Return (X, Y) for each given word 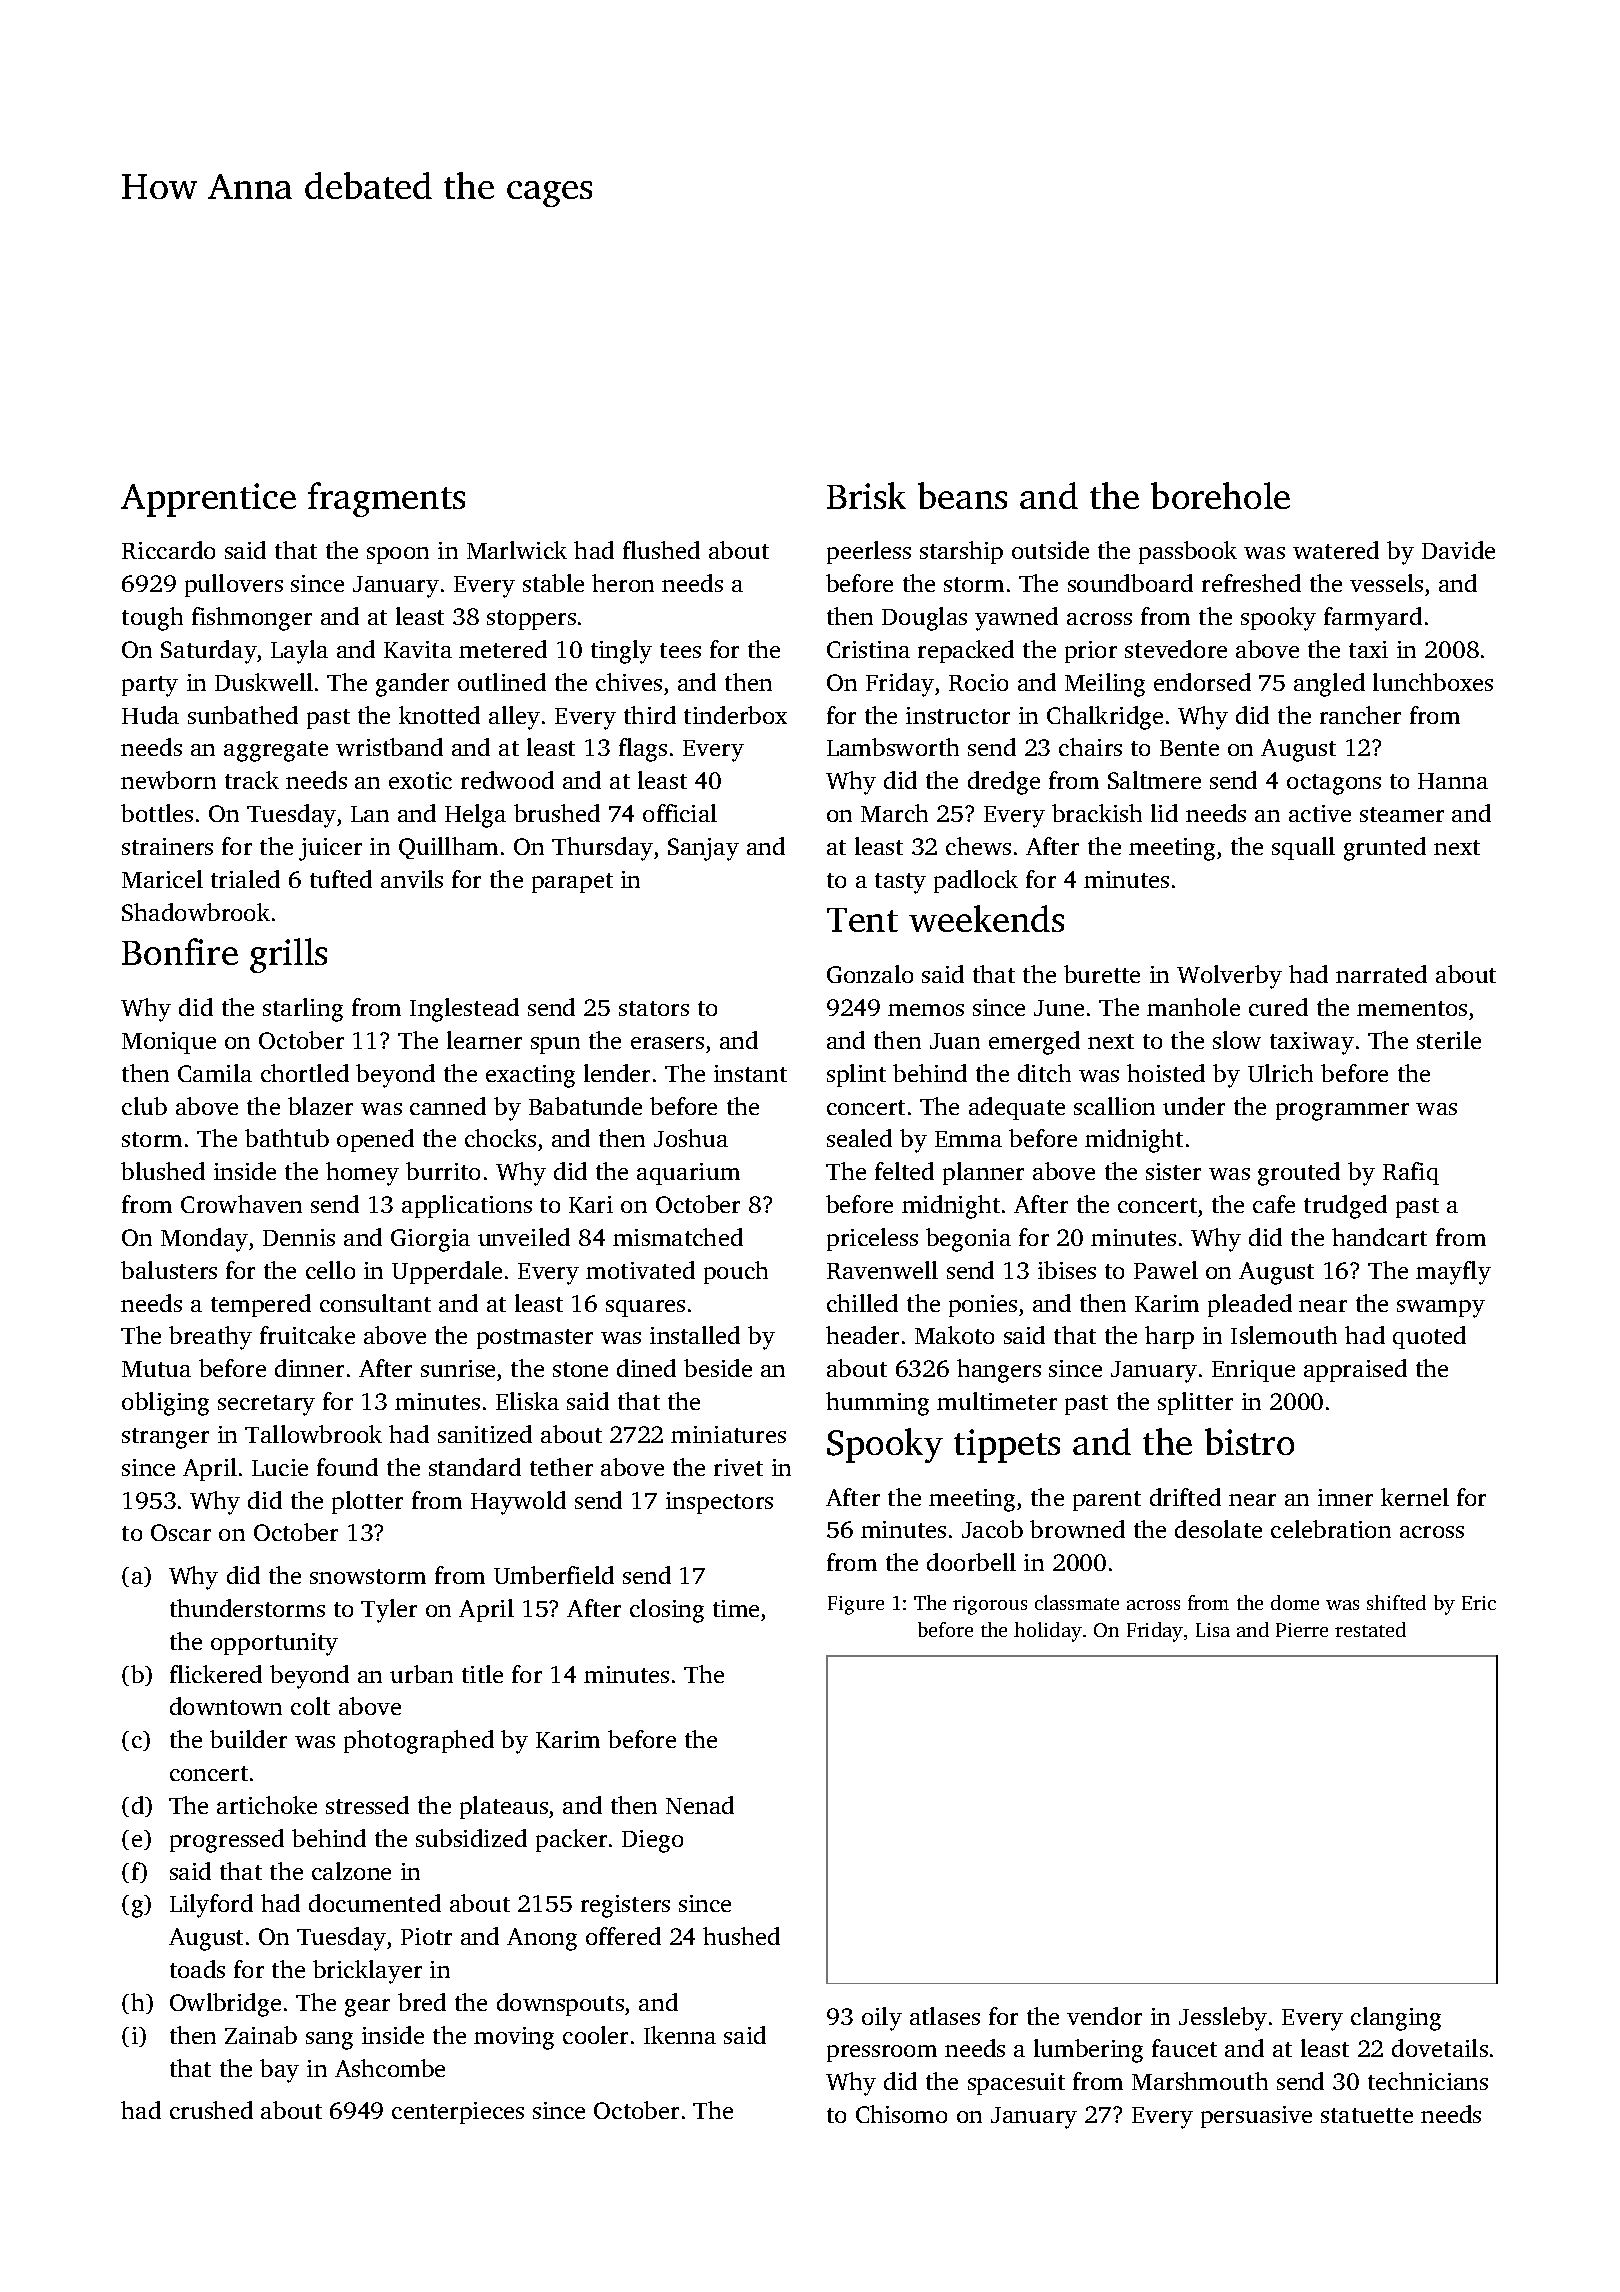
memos (926, 1010)
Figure (856, 1605)
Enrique (1253, 1371)
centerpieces (458, 2113)
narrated (1381, 974)
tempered (261, 1305)
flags (643, 750)
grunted (1385, 849)
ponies (983, 1306)
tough (152, 619)
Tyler (389, 1611)
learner (484, 1040)
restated (1370, 1629)
